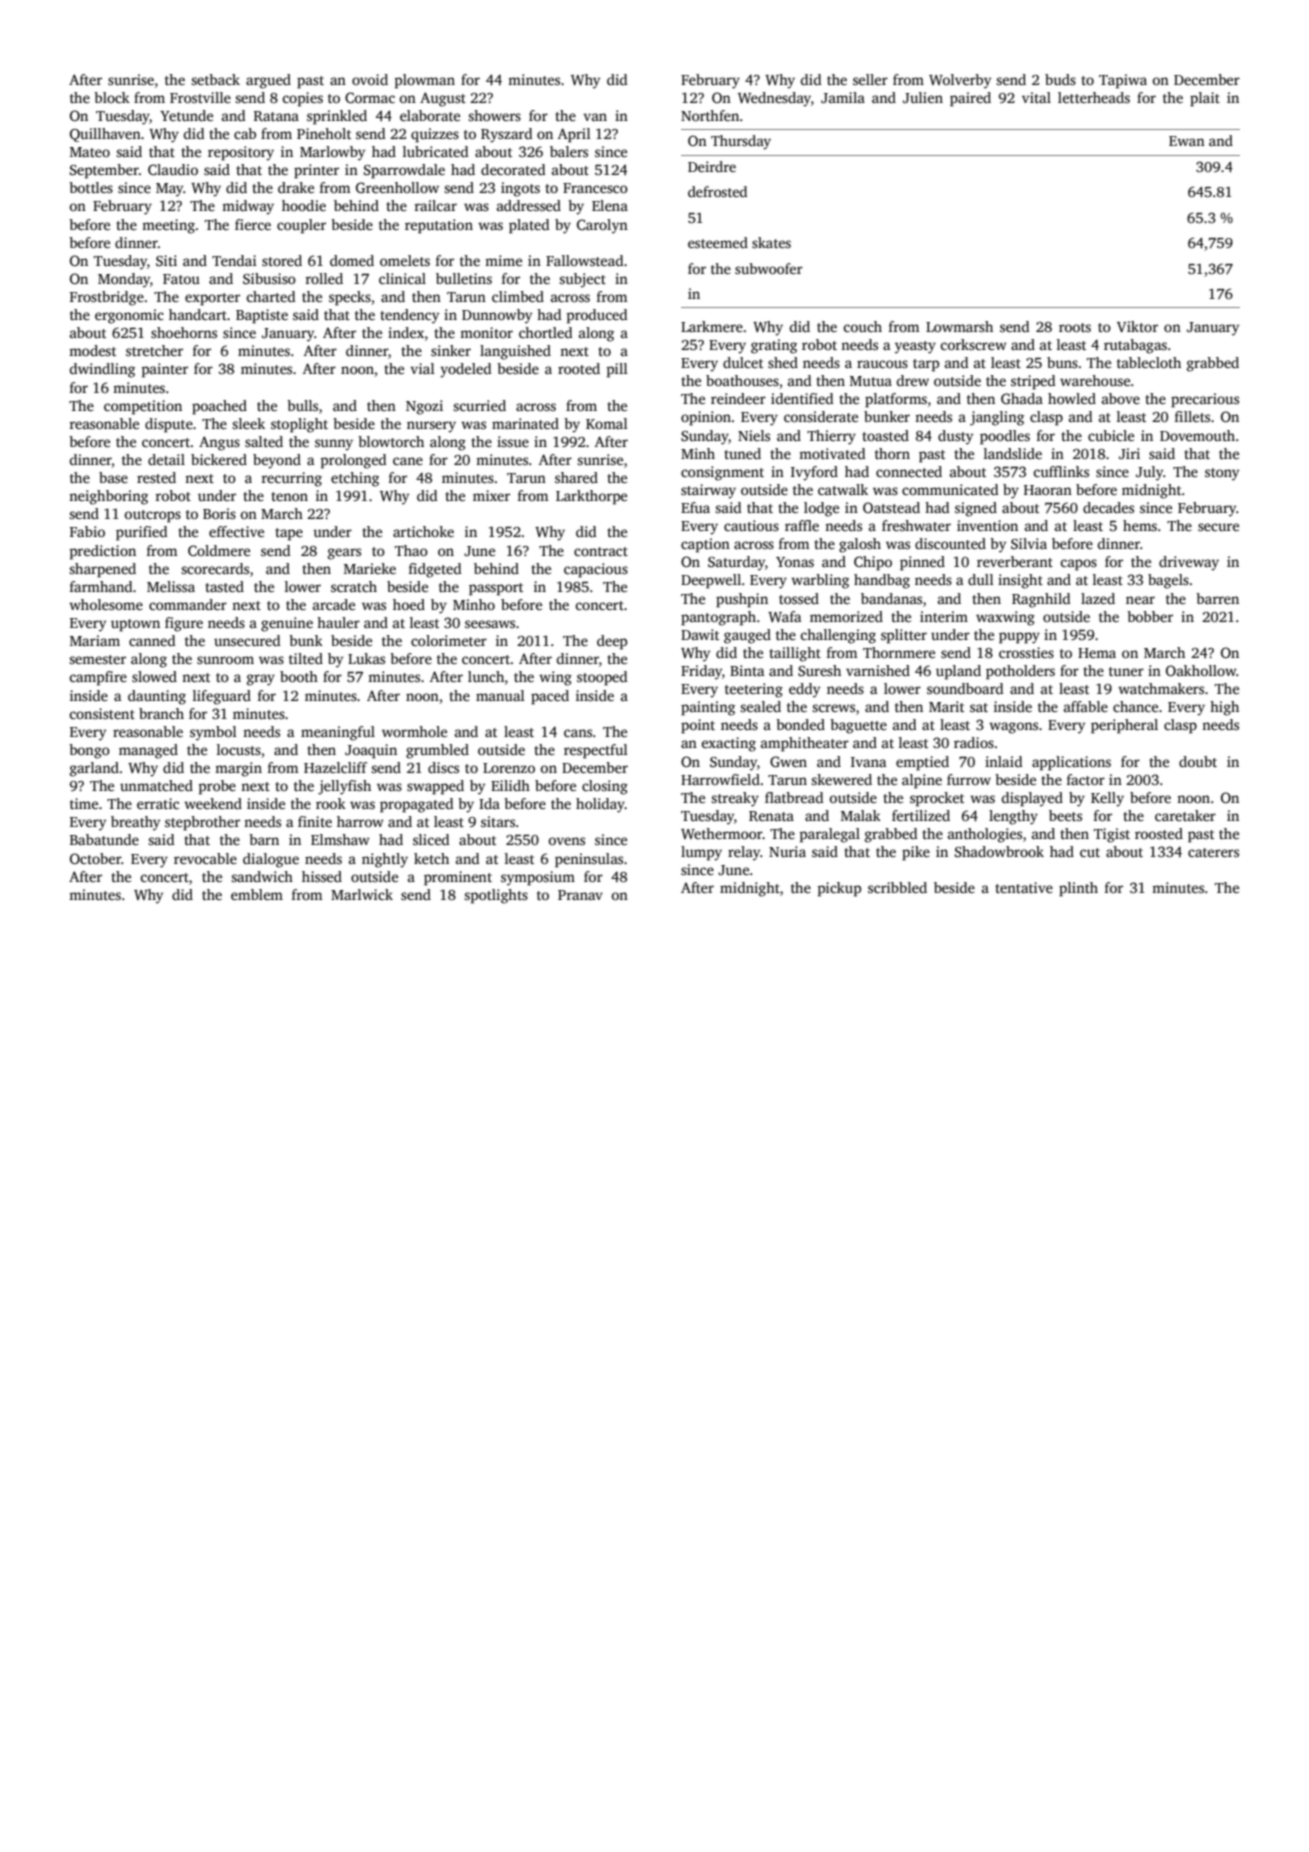 The width and height of the screenshot is (1309, 1852). What do you see at coordinates (215, 79) in the screenshot?
I see `setback` at bounding box center [215, 79].
